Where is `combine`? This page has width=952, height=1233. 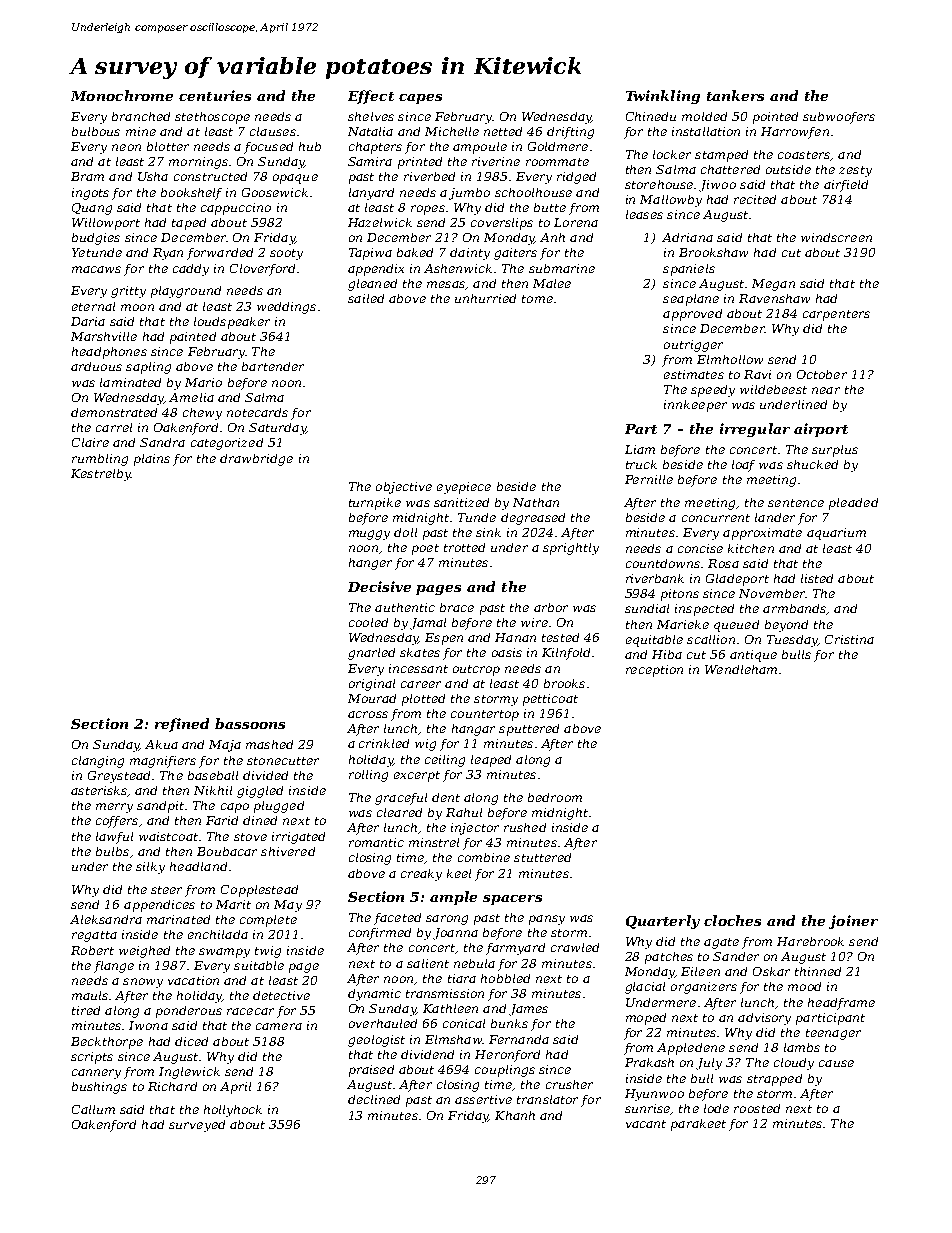
combine is located at coordinates (484, 857).
